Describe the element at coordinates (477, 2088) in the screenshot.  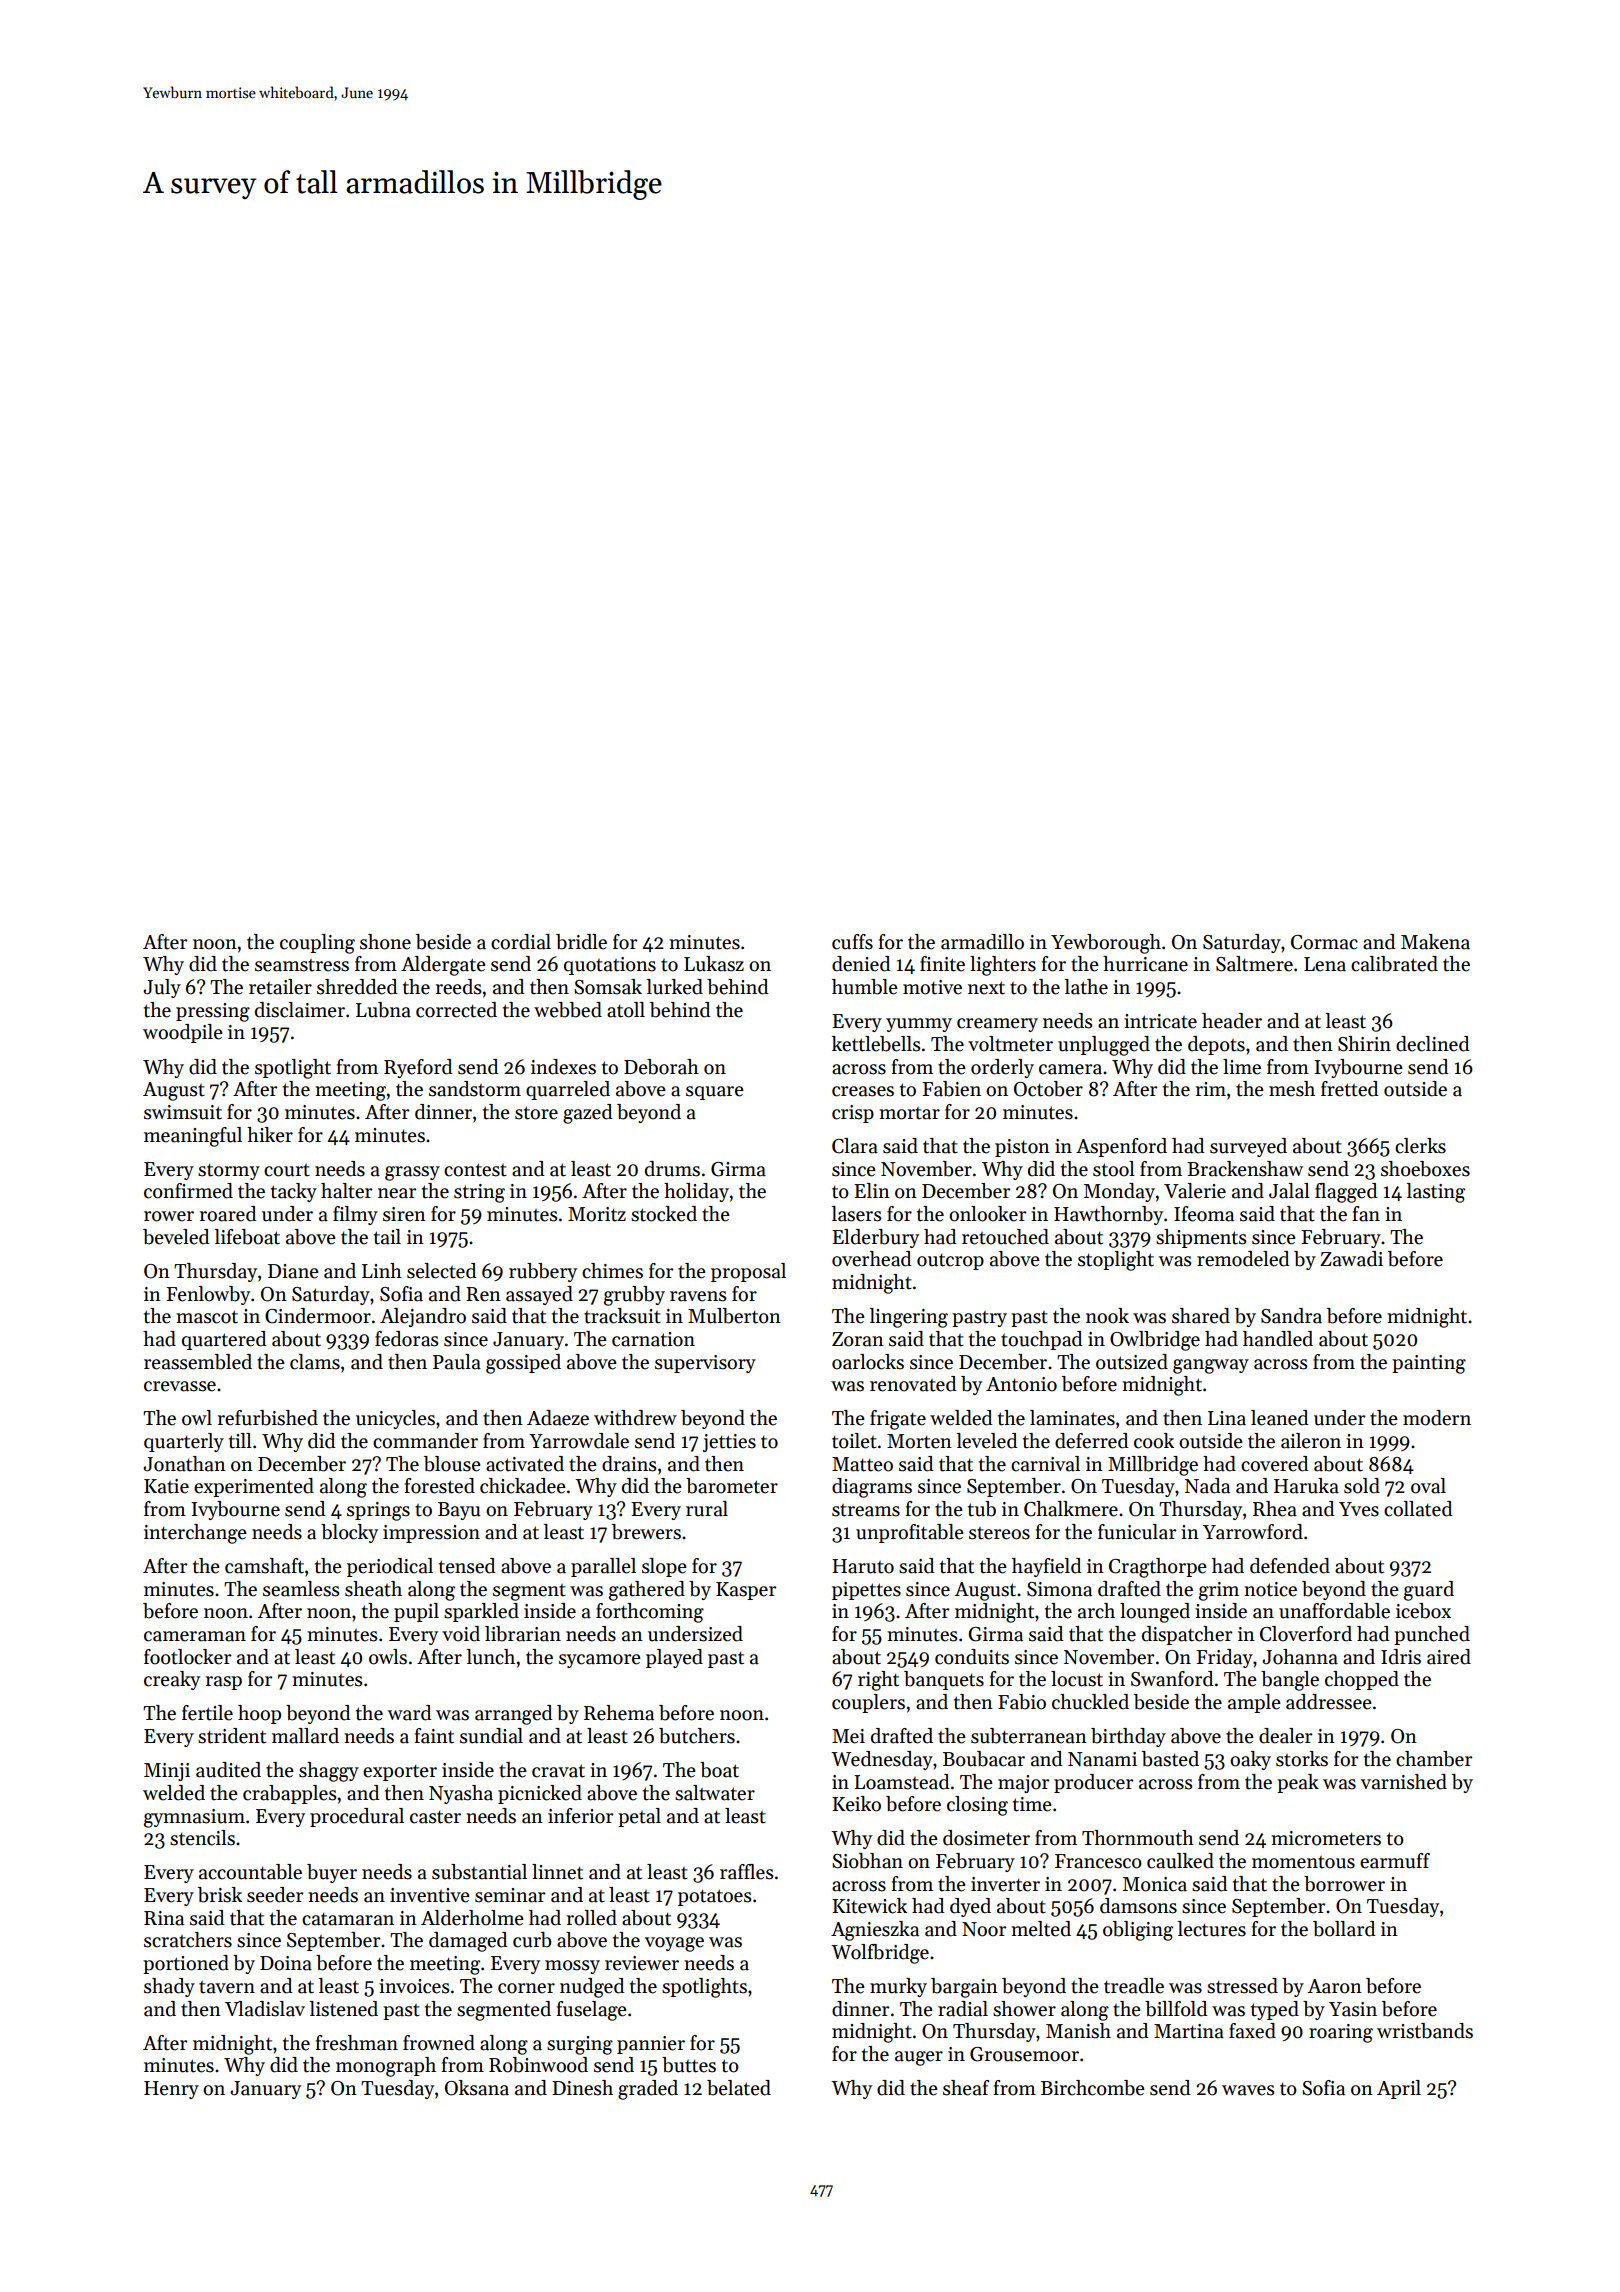
I see `Oksana` at that location.
